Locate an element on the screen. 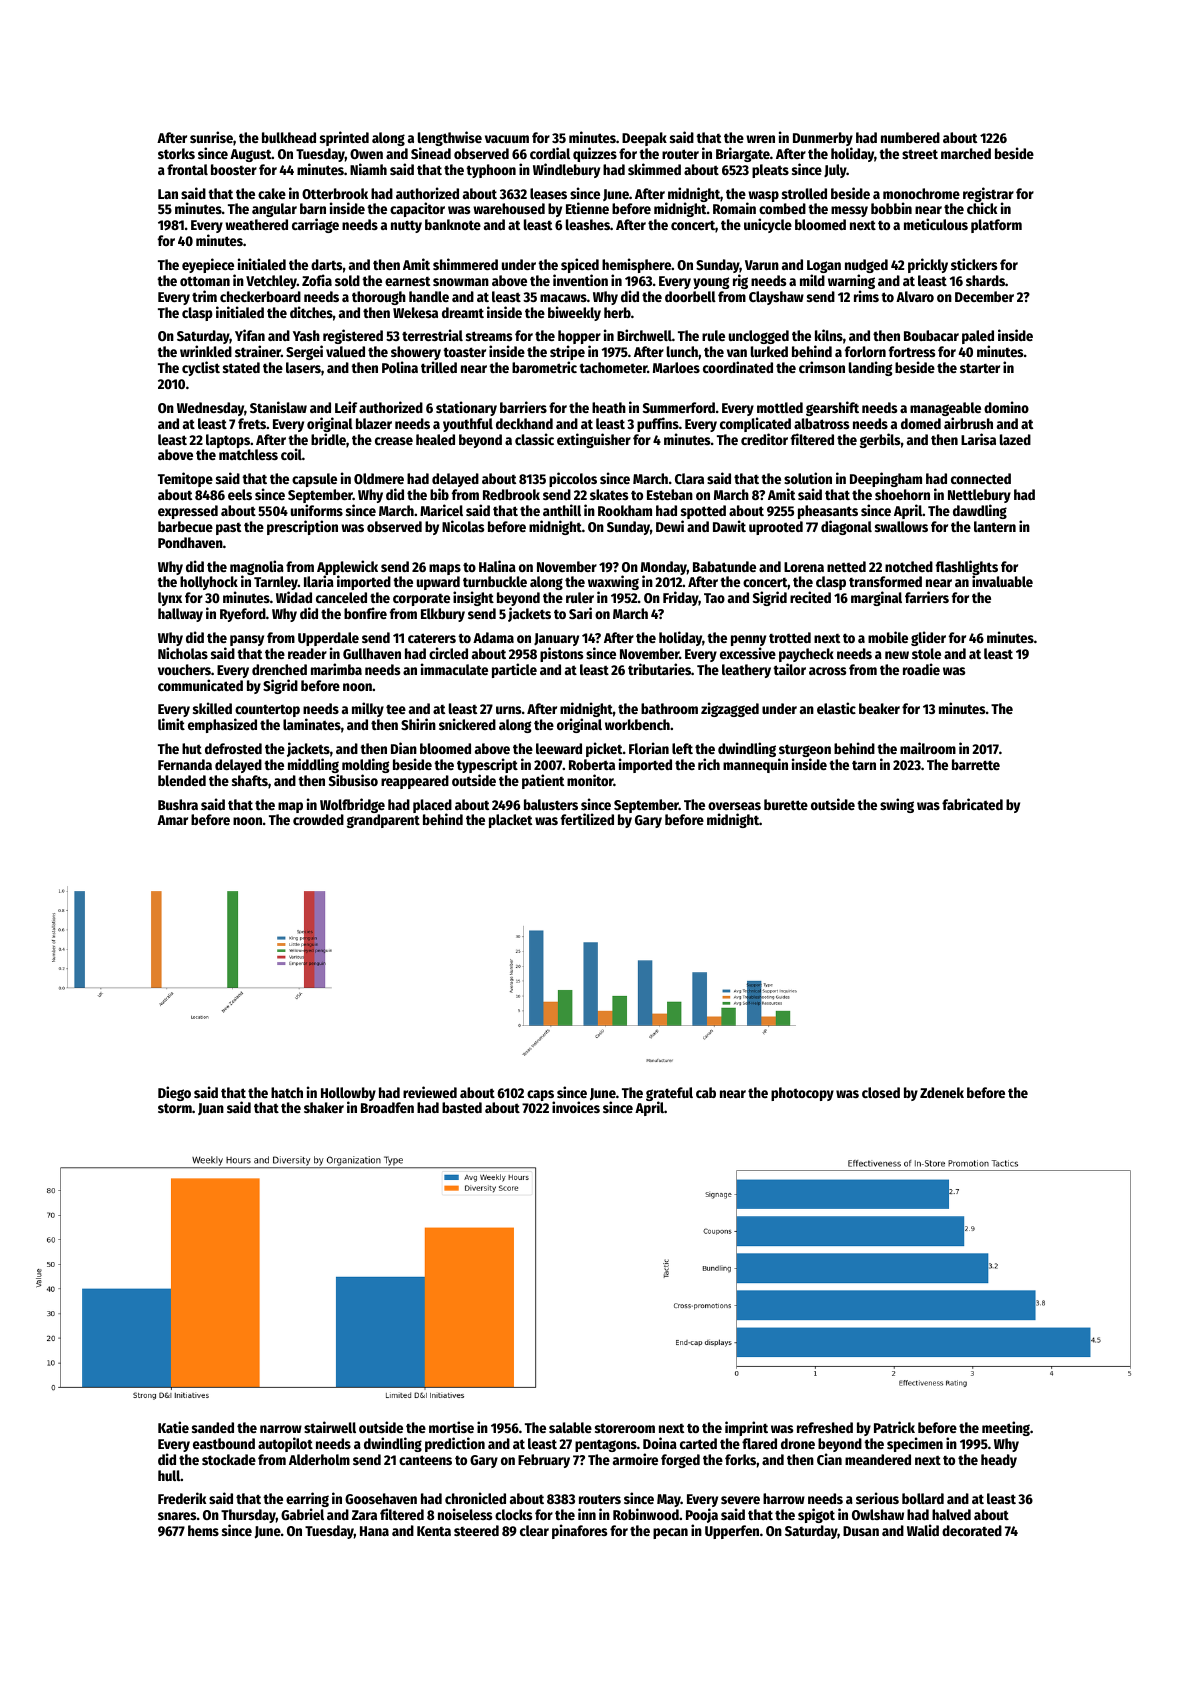 The height and width of the screenshot is (1689, 1195). skimmed is located at coordinates (654, 169).
